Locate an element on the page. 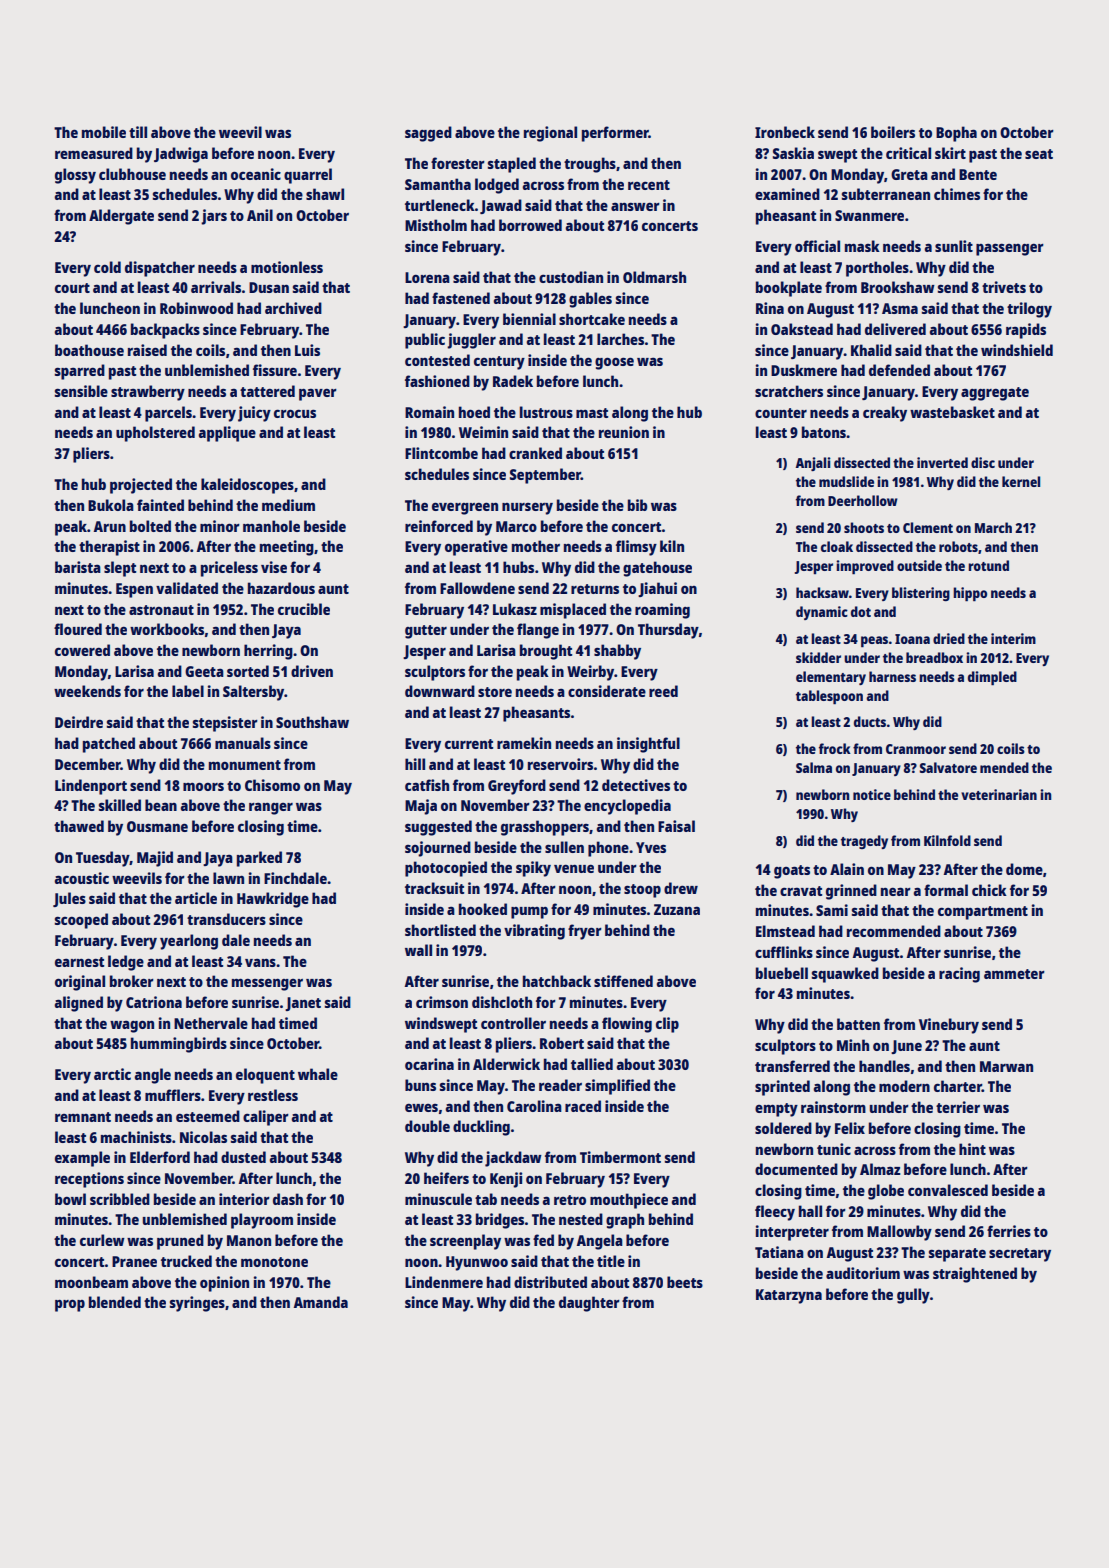 The image size is (1109, 1568). bolted is located at coordinates (150, 526).
